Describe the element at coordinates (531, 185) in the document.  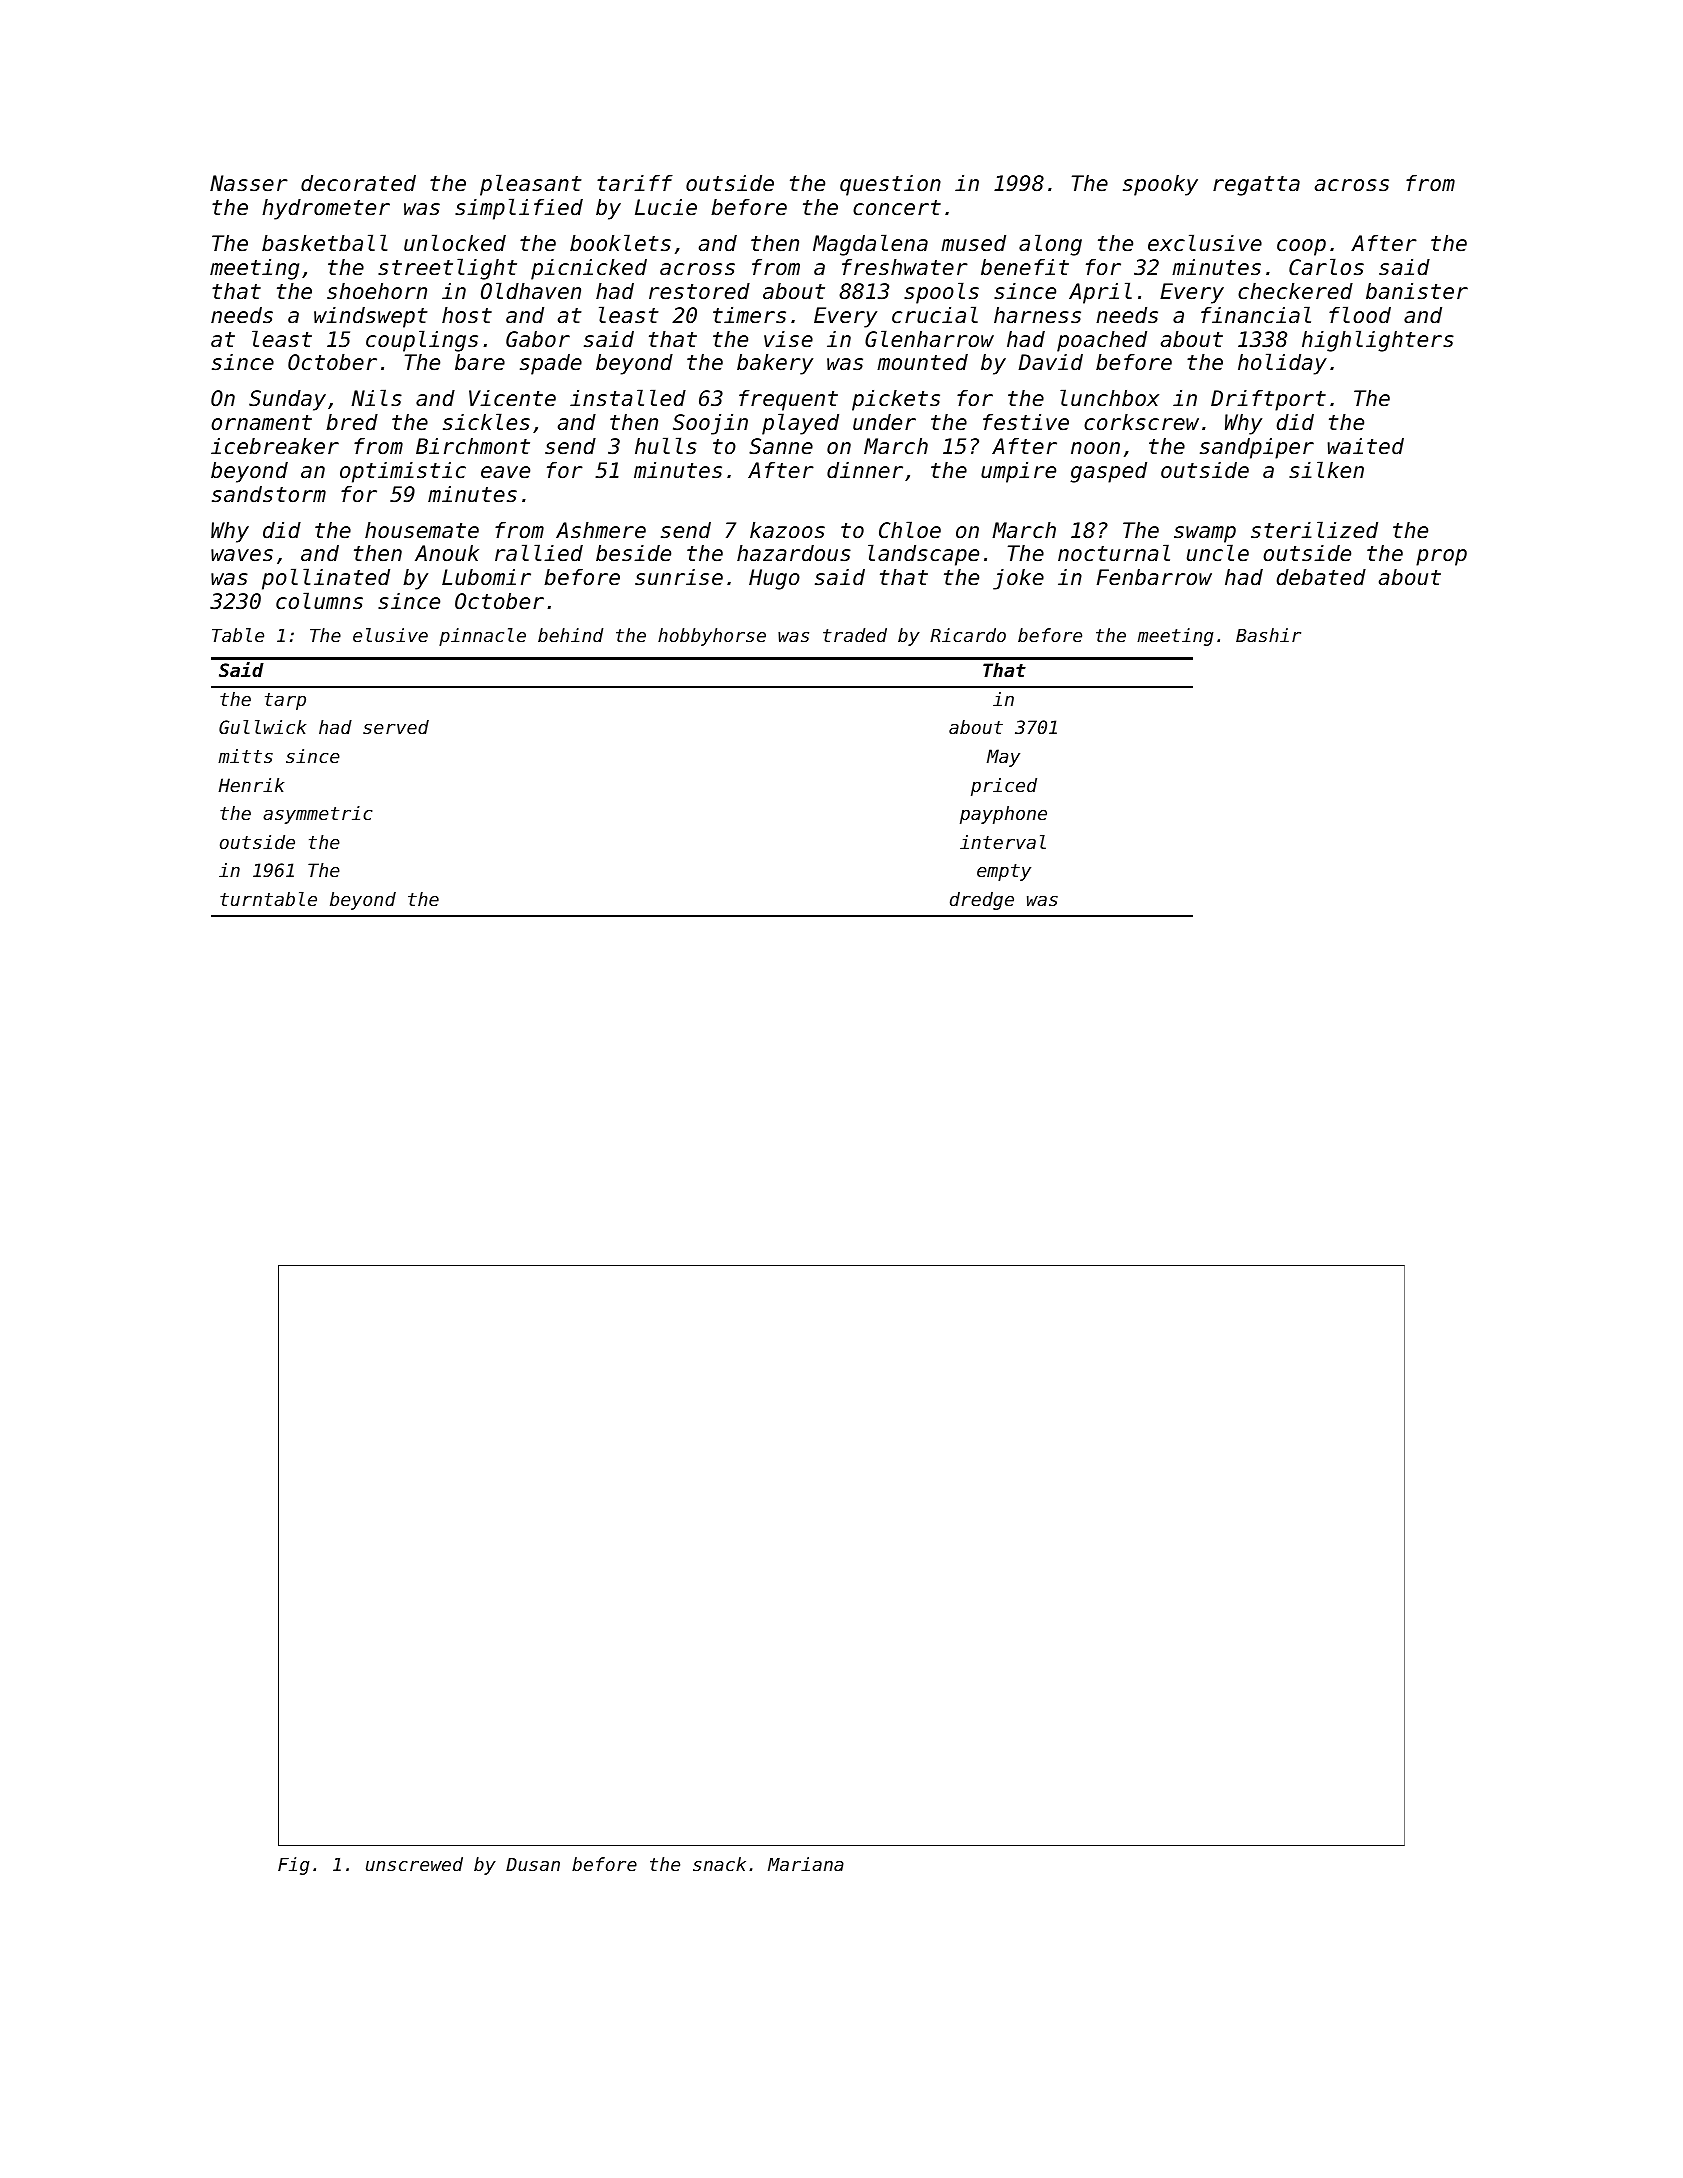
I see `pleasant` at that location.
